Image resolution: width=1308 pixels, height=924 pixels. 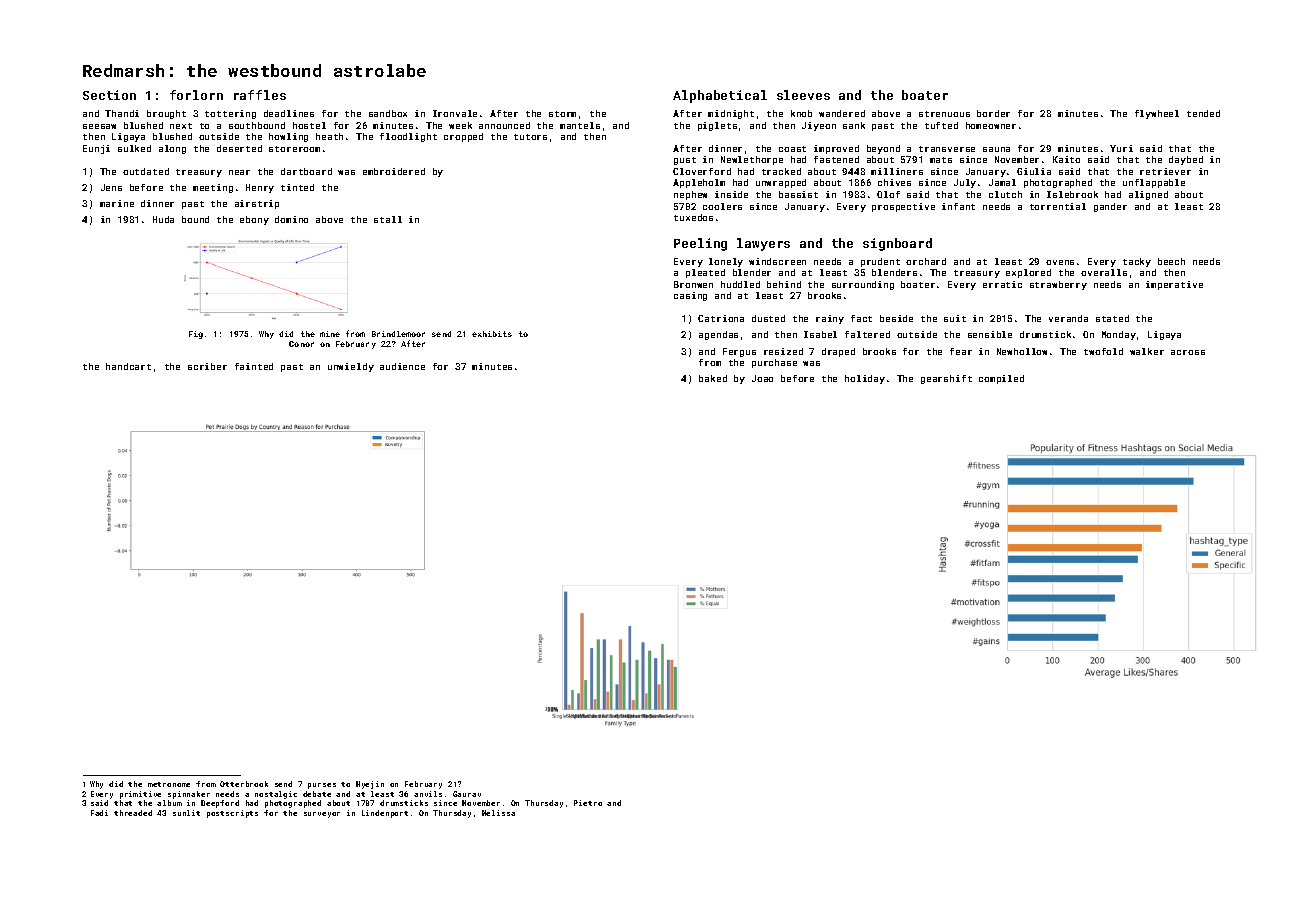 What do you see at coordinates (140, 795) in the page?
I see `primitive` at bounding box center [140, 795].
